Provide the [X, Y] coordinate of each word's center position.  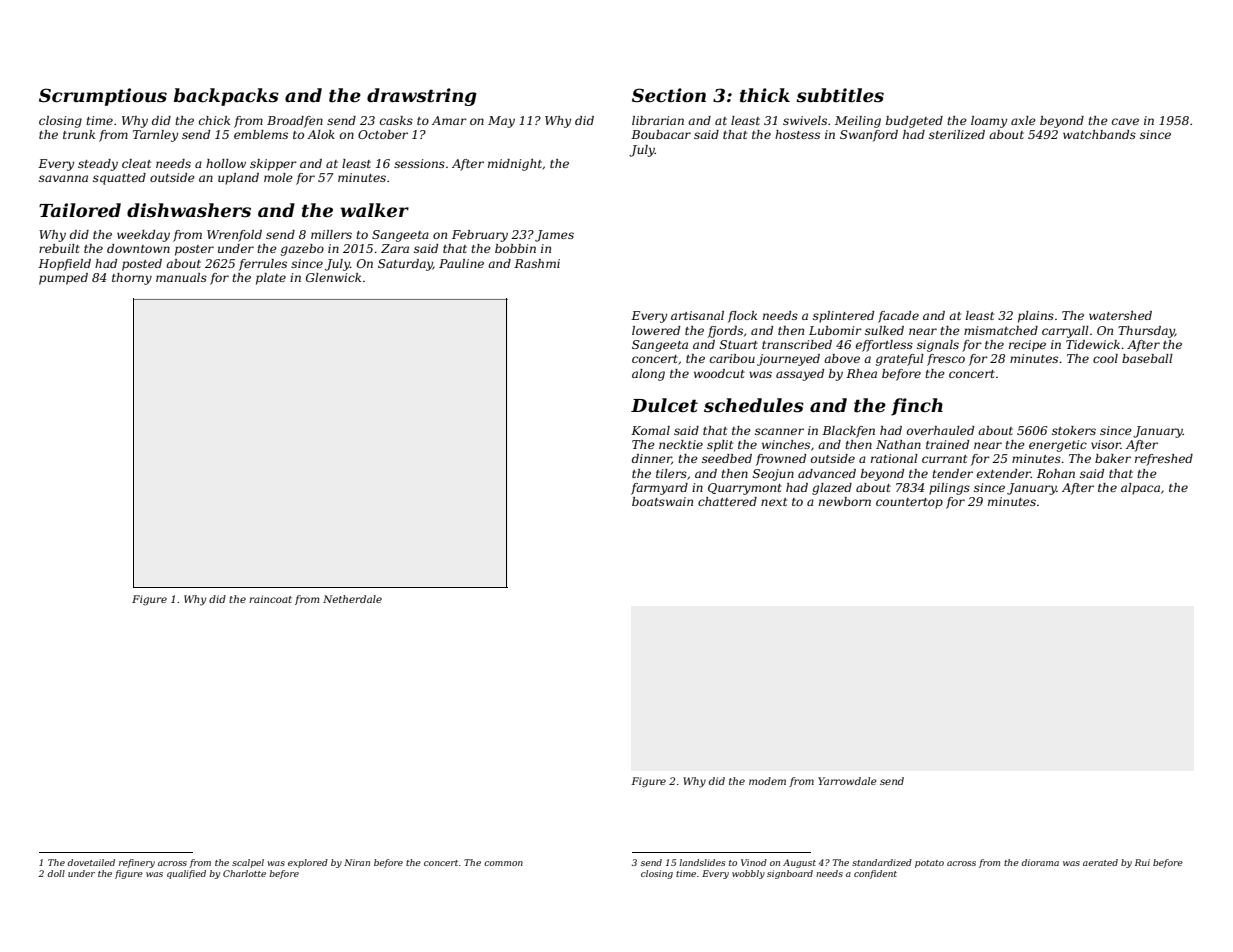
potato [929, 864]
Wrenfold [234, 236]
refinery [137, 863]
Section [669, 95]
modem [767, 781]
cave [1125, 121]
